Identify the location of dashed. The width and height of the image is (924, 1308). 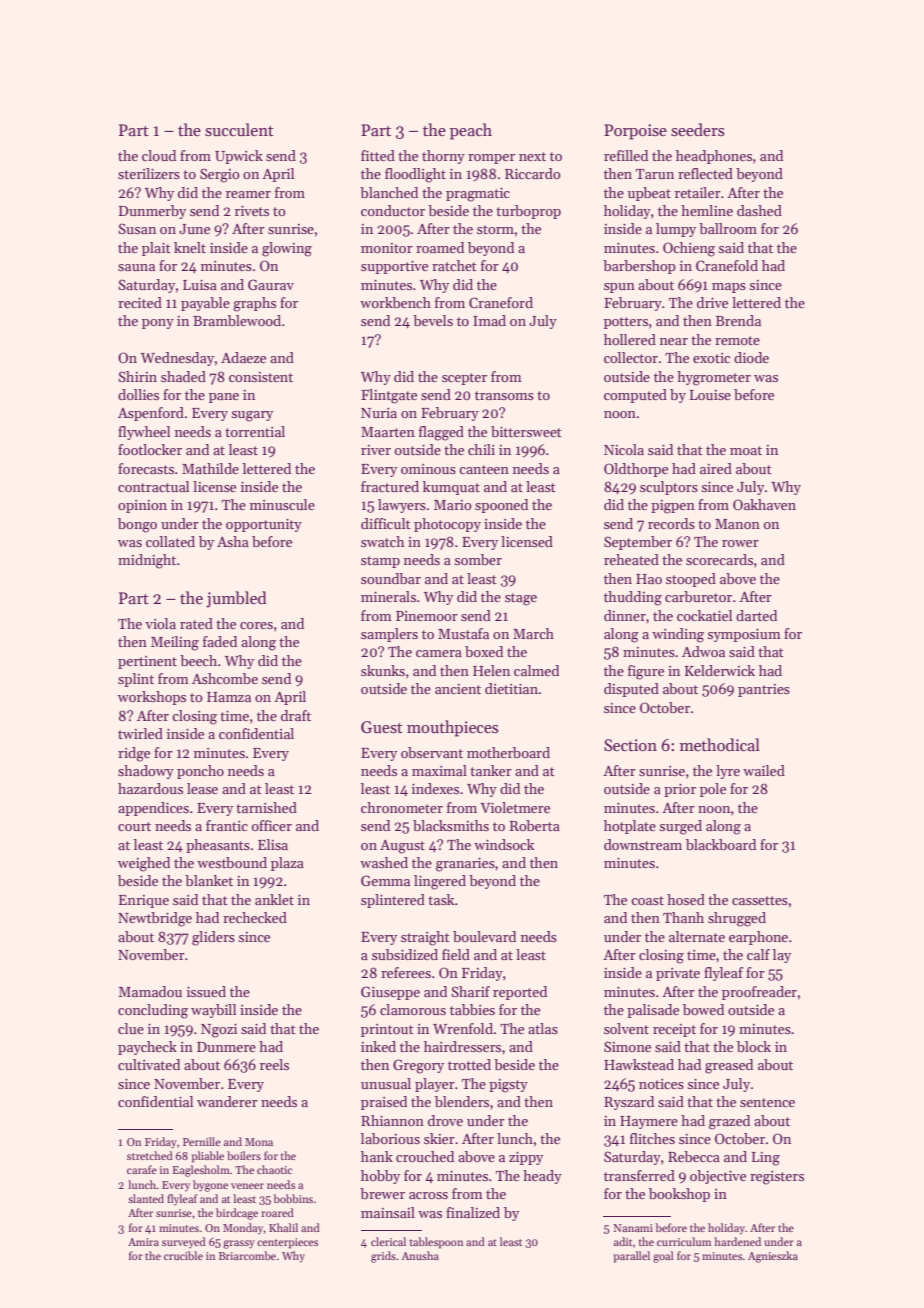
(759, 210).
